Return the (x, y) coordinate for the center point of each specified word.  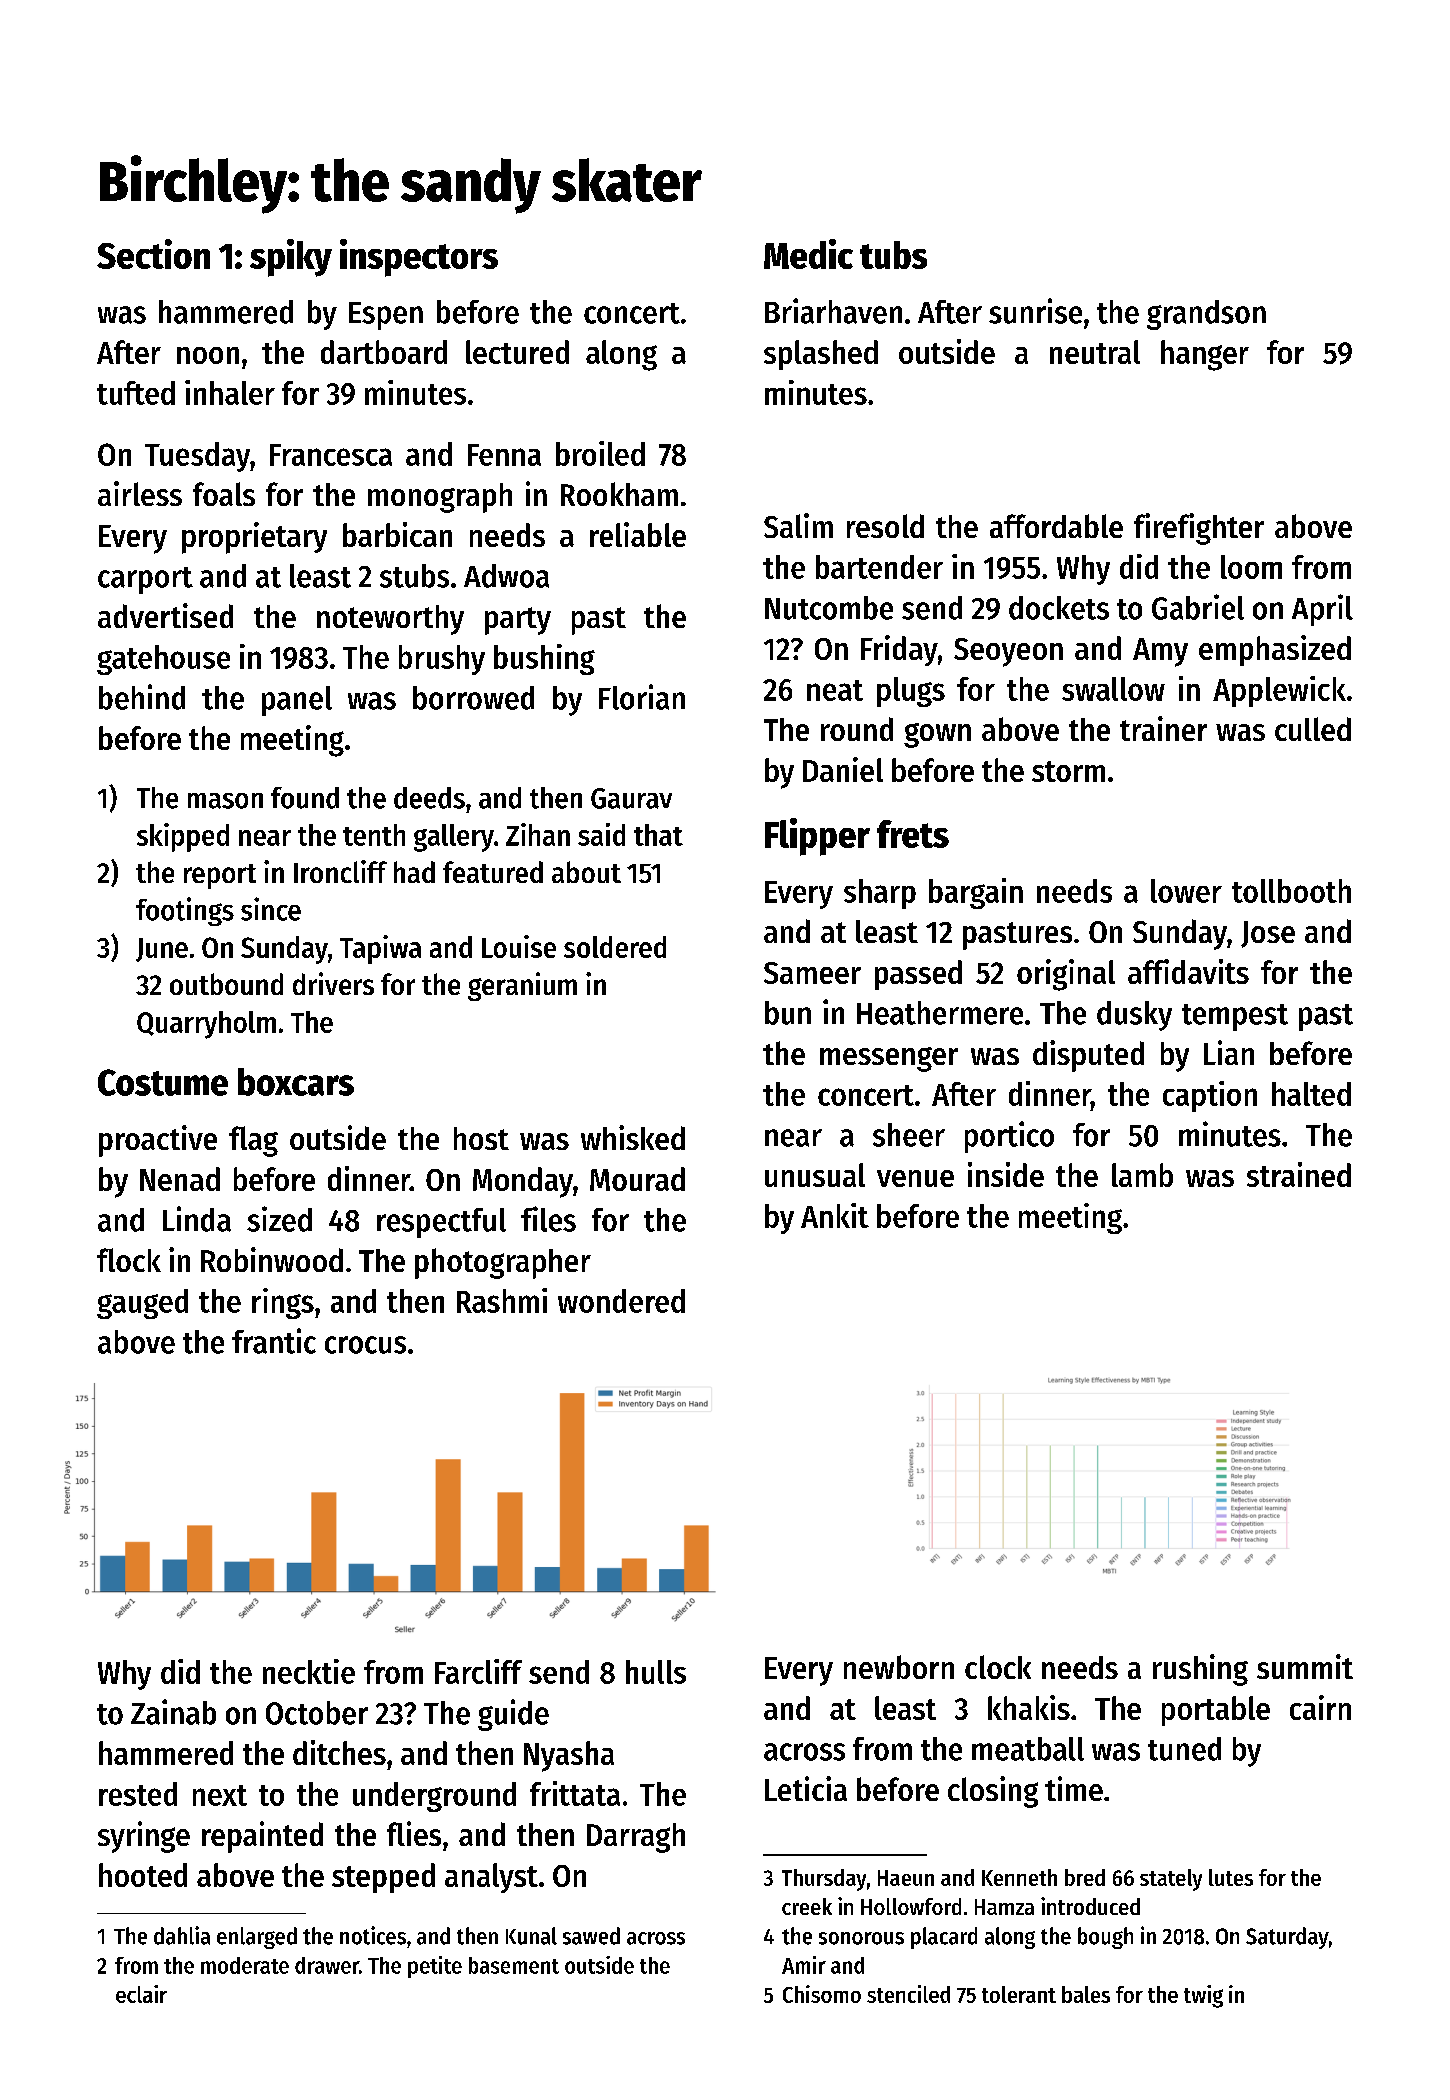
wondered (621, 1301)
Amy (1160, 652)
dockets (1059, 608)
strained (1299, 1174)
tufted (136, 393)
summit (1305, 1666)
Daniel (843, 769)
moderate (245, 1965)
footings (185, 911)
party (518, 621)
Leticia (806, 1788)
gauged (142, 1304)
